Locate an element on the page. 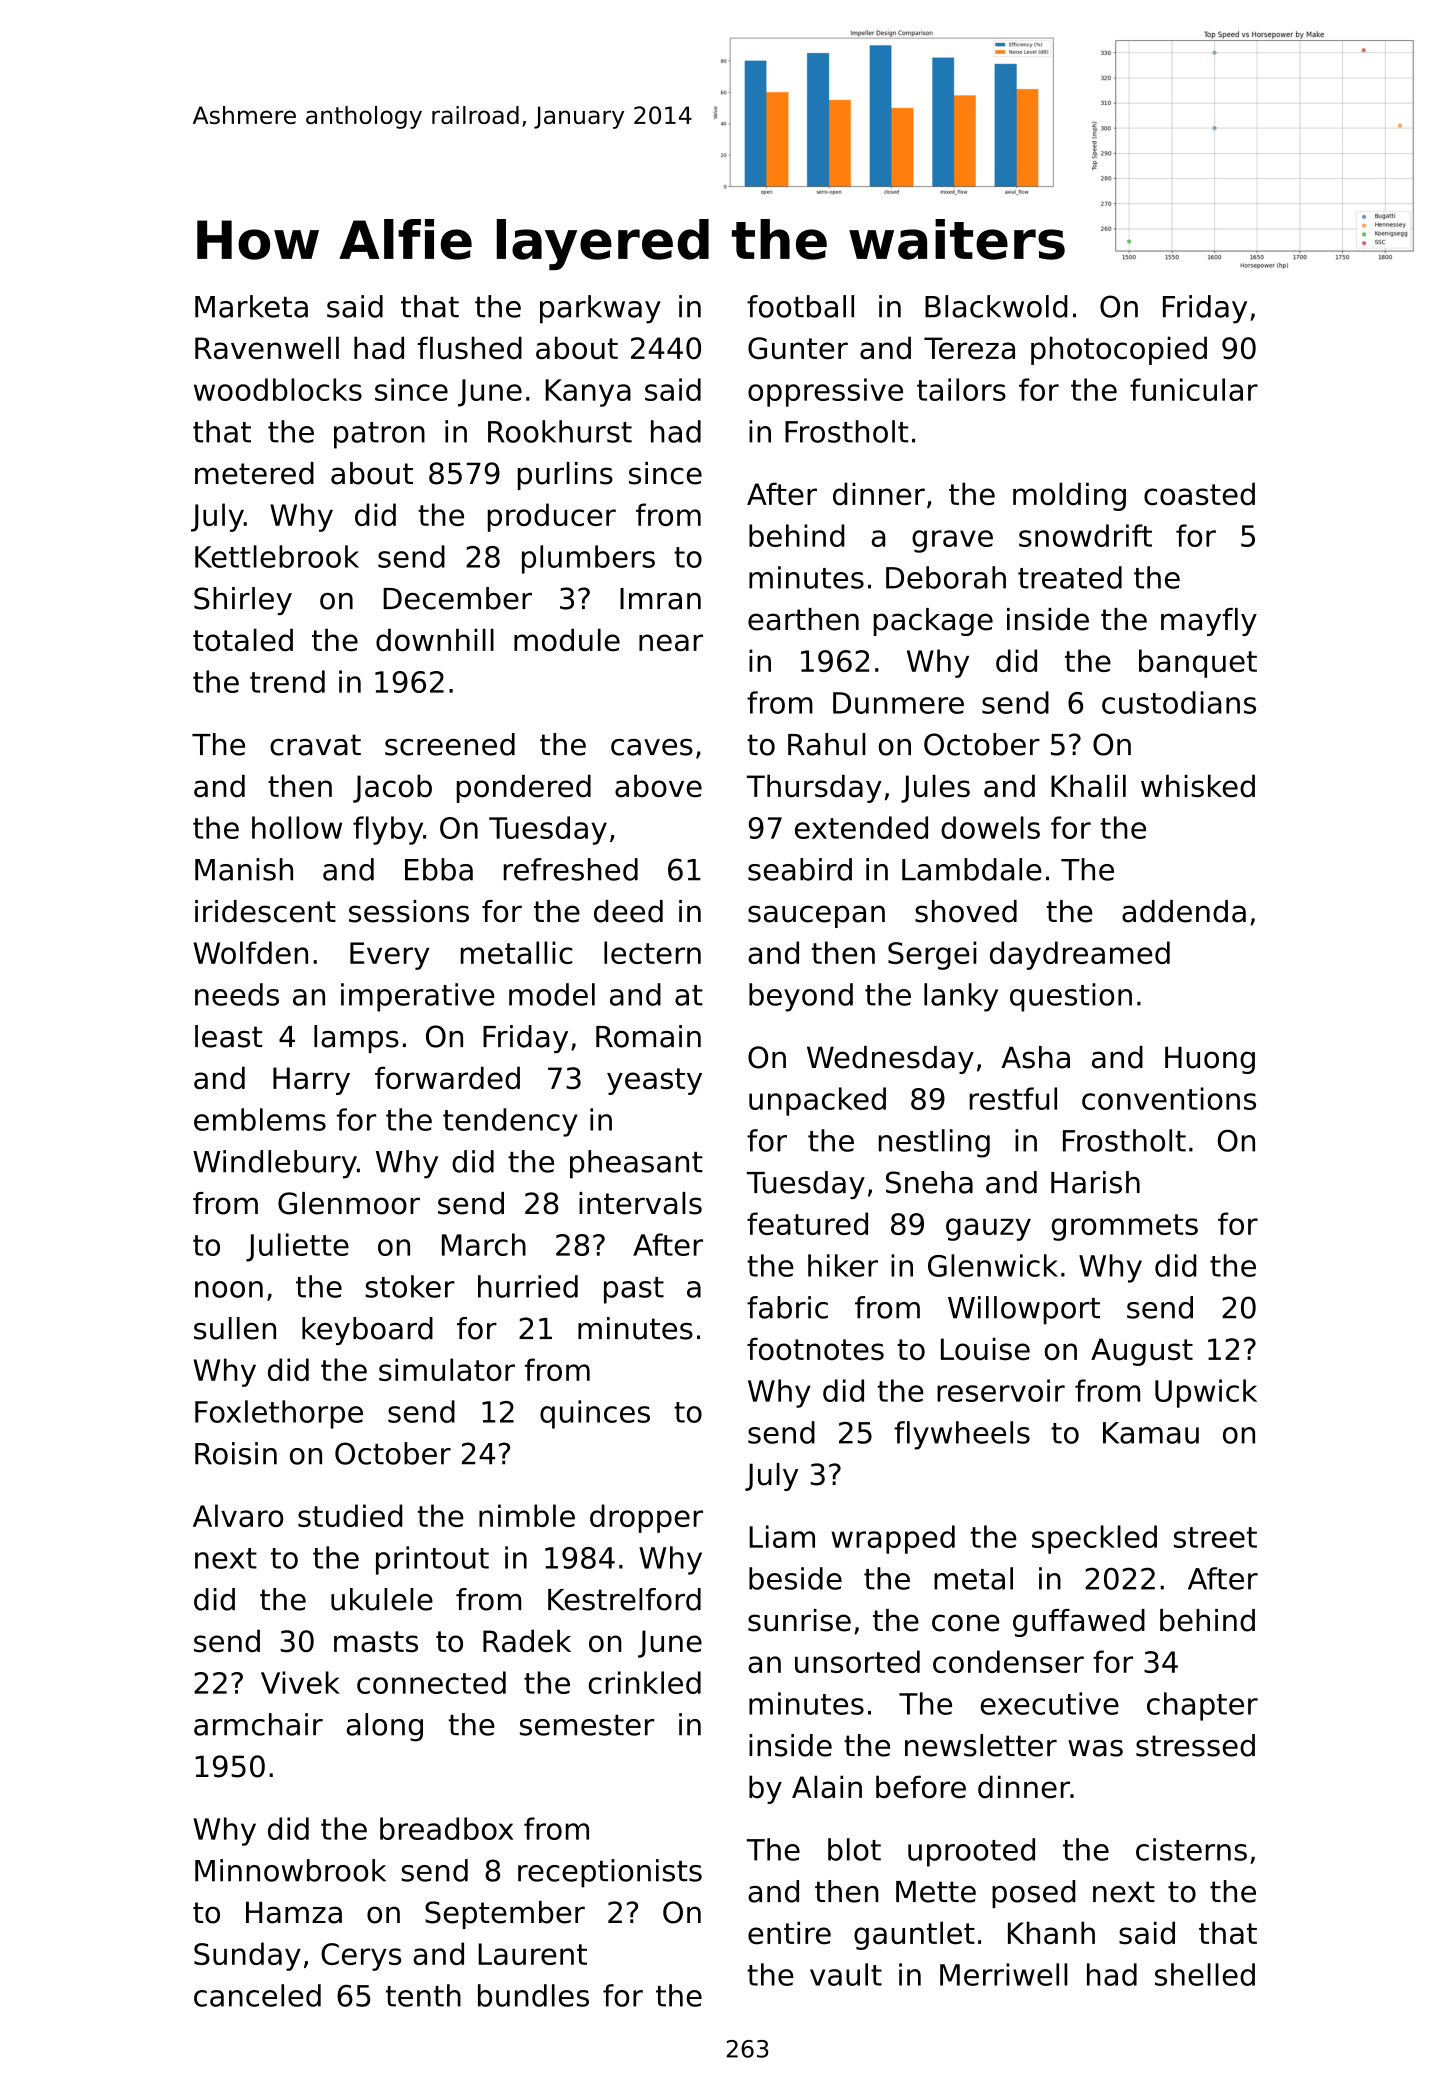 The image size is (1450, 2100). Alvaro is located at coordinates (238, 1515).
